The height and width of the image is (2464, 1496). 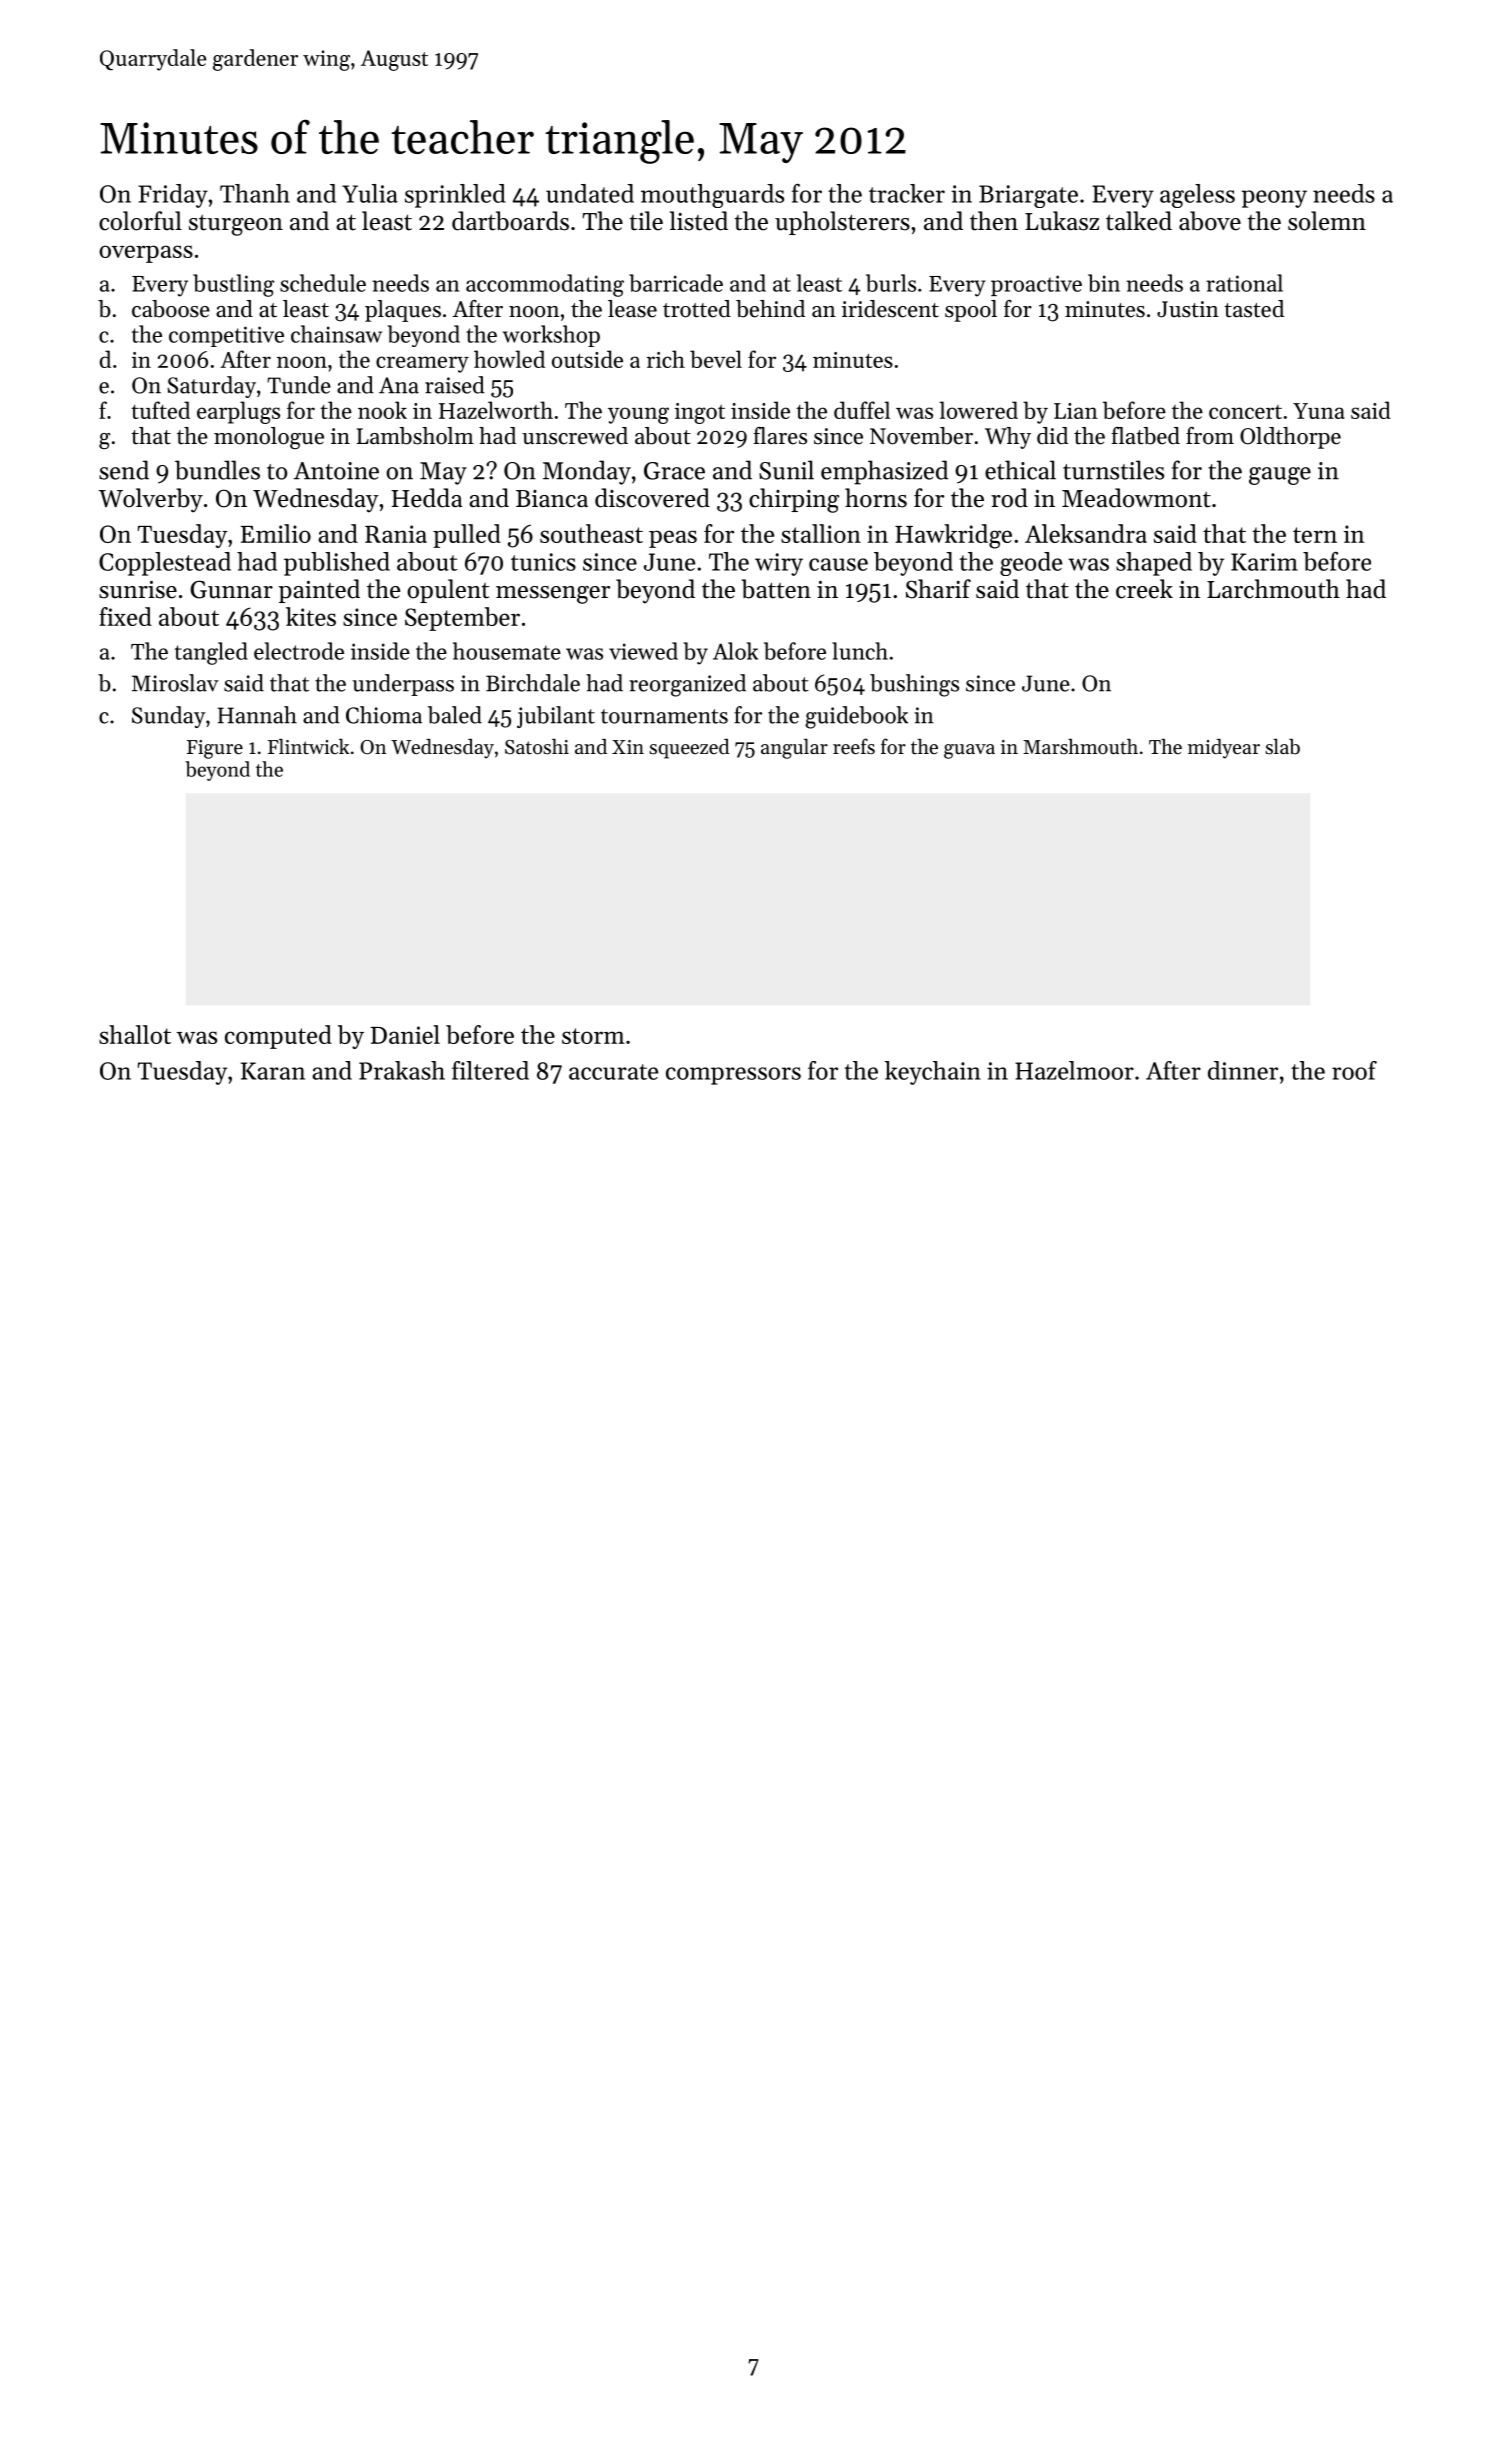 What do you see at coordinates (733, 1076) in the image?
I see `compressors` at bounding box center [733, 1076].
